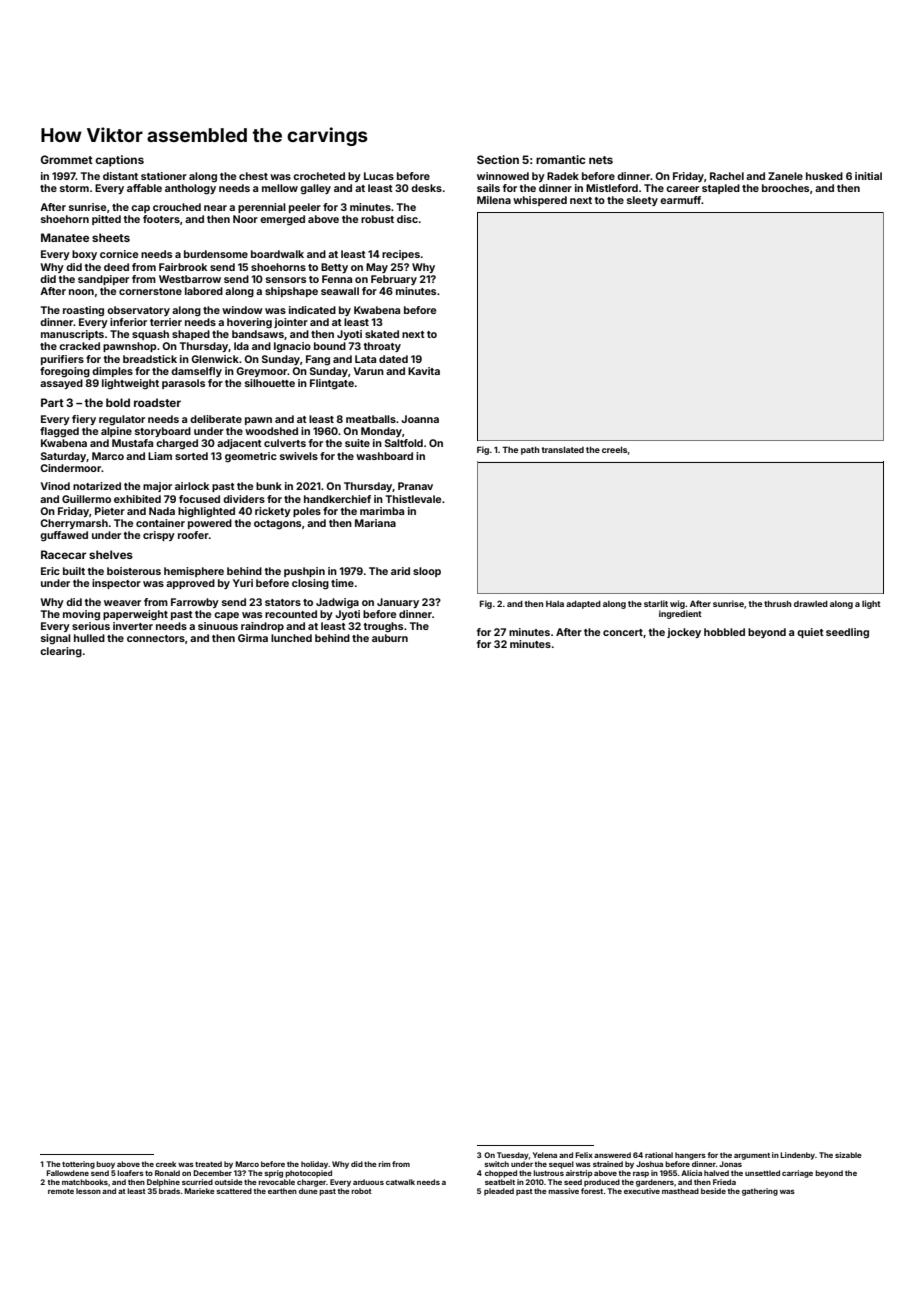 The height and width of the page is (1308, 924). What do you see at coordinates (253, 638) in the page?
I see `Girma` at bounding box center [253, 638].
